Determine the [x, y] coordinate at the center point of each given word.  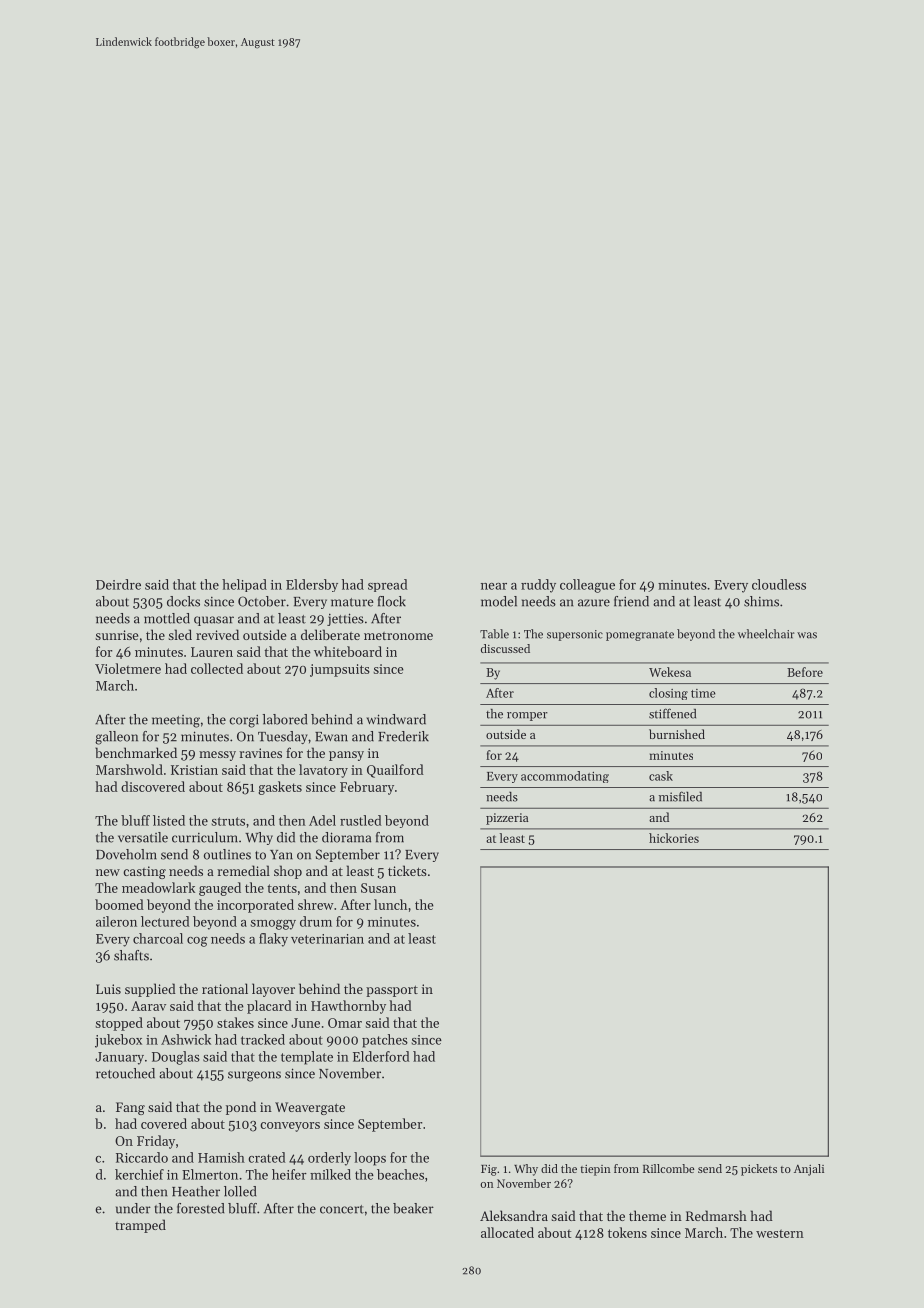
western [780, 1233]
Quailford [395, 771]
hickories [674, 838]
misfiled [680, 796]
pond [241, 1108]
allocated [507, 1232]
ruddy [538, 586]
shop [288, 872]
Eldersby [312, 585]
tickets [407, 870]
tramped [140, 1226]
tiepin [595, 1170]
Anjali [809, 1170]
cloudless [779, 584]
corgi [244, 721]
